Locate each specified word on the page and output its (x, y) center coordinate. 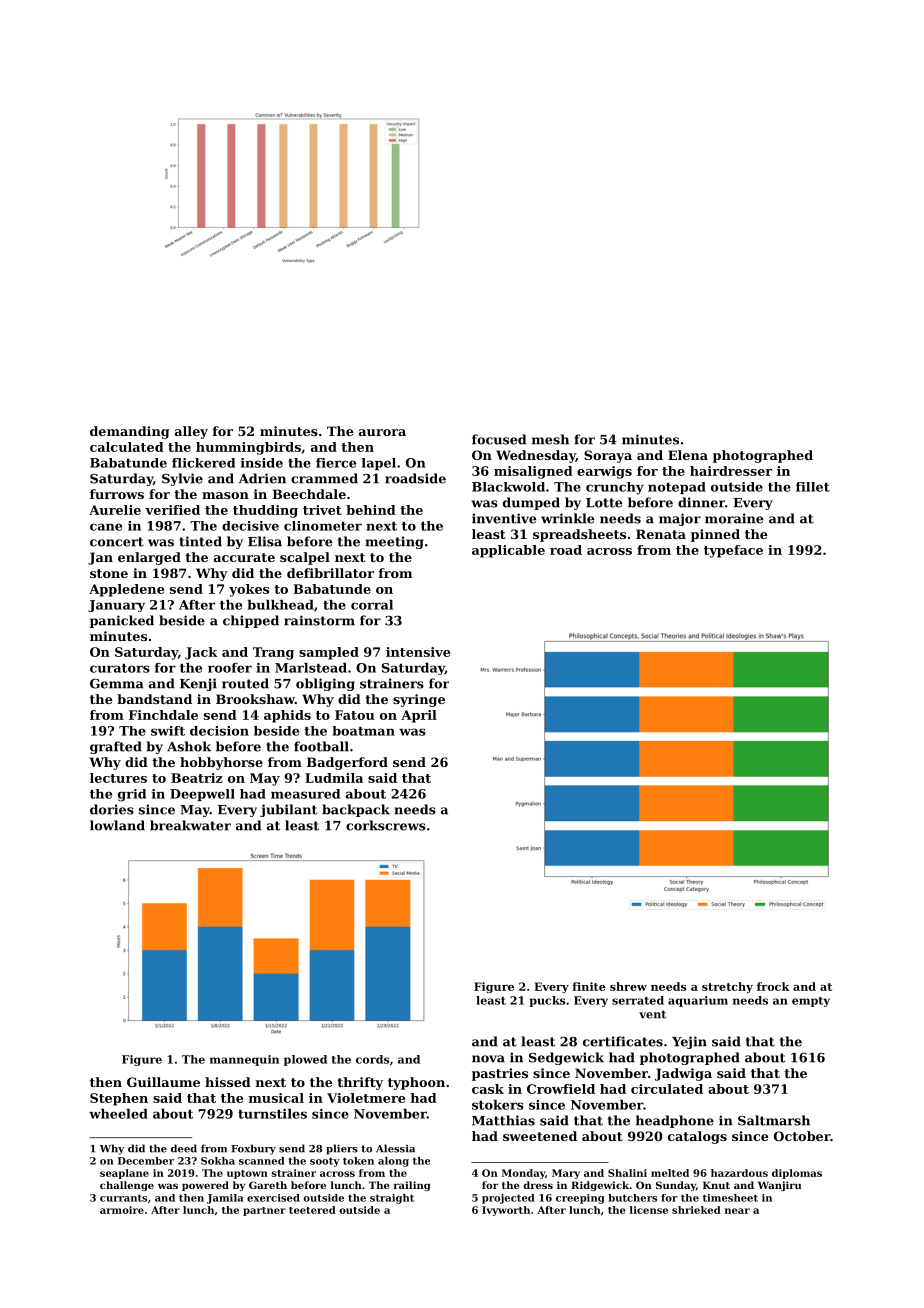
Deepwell (202, 795)
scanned (262, 1161)
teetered (312, 1210)
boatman (364, 731)
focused (499, 439)
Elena (688, 455)
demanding (130, 432)
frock (773, 986)
